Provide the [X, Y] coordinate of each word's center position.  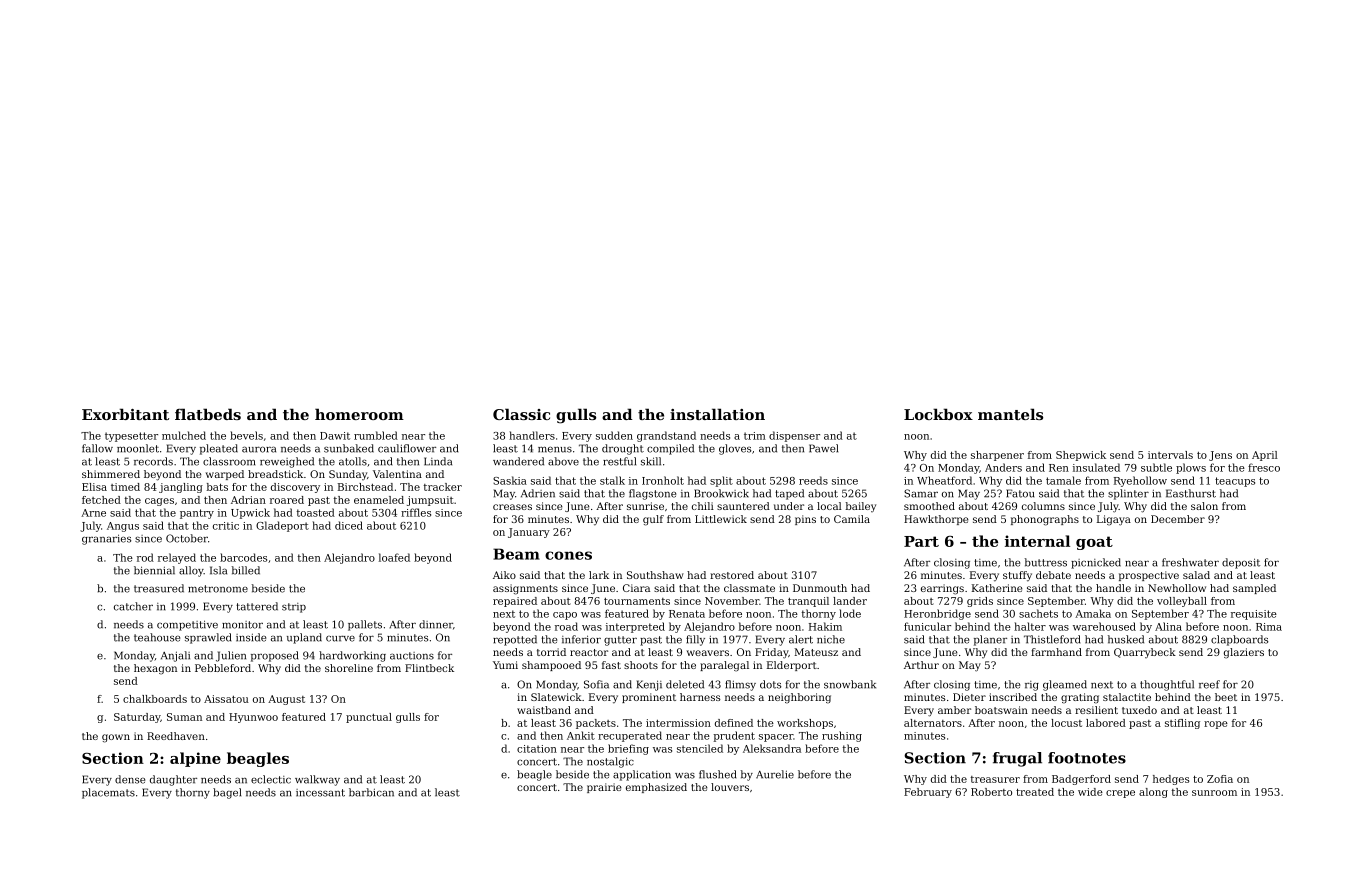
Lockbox [938, 414]
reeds [813, 480]
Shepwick [1081, 456]
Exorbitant [125, 414]
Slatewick [556, 697]
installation [717, 414]
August [286, 700]
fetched [101, 500]
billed [246, 570]
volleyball [1182, 602]
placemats [108, 793]
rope [1216, 725]
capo [565, 616]
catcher [133, 606]
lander [850, 601]
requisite [1254, 615]
